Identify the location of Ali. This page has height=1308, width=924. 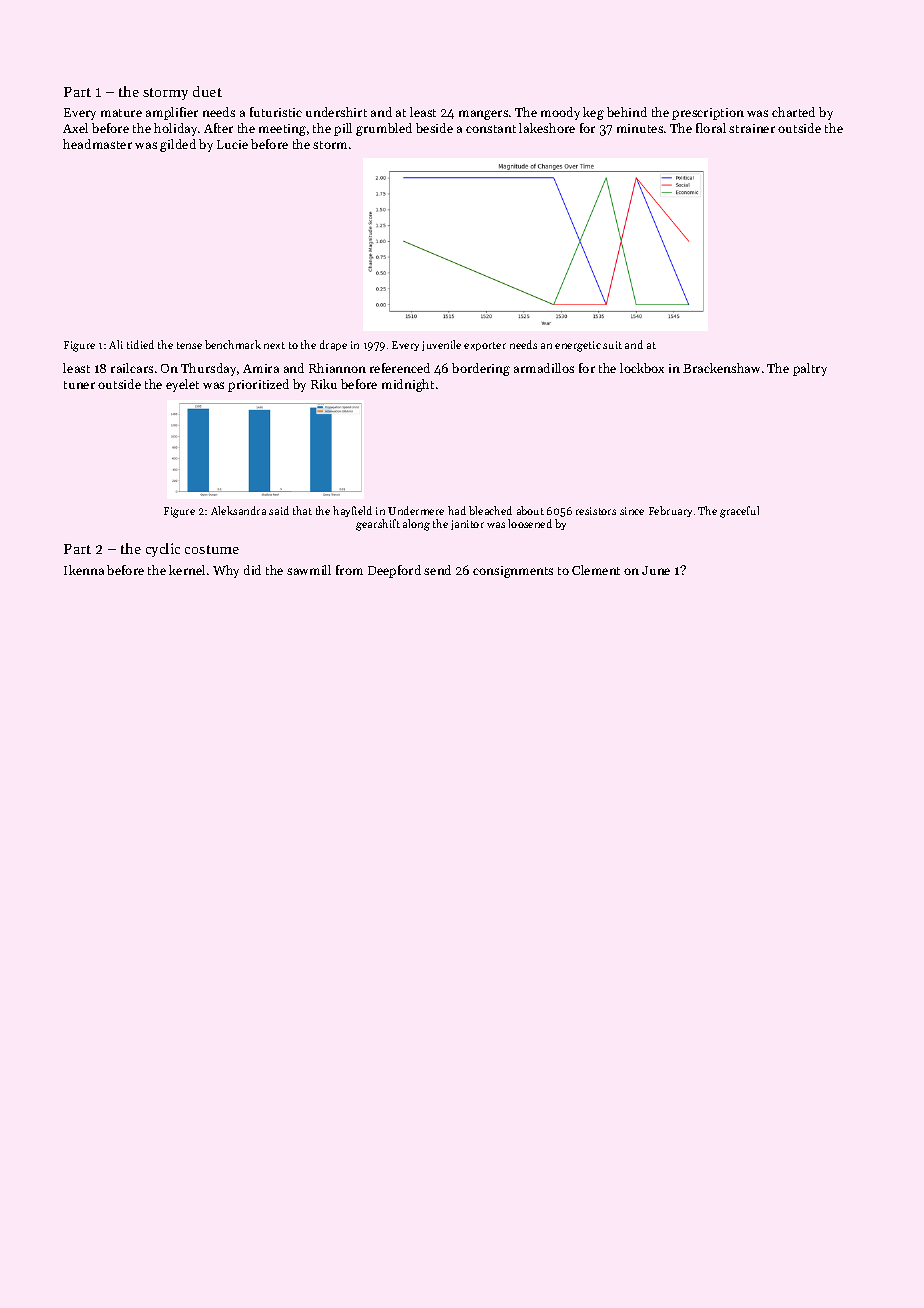
(116, 344).
